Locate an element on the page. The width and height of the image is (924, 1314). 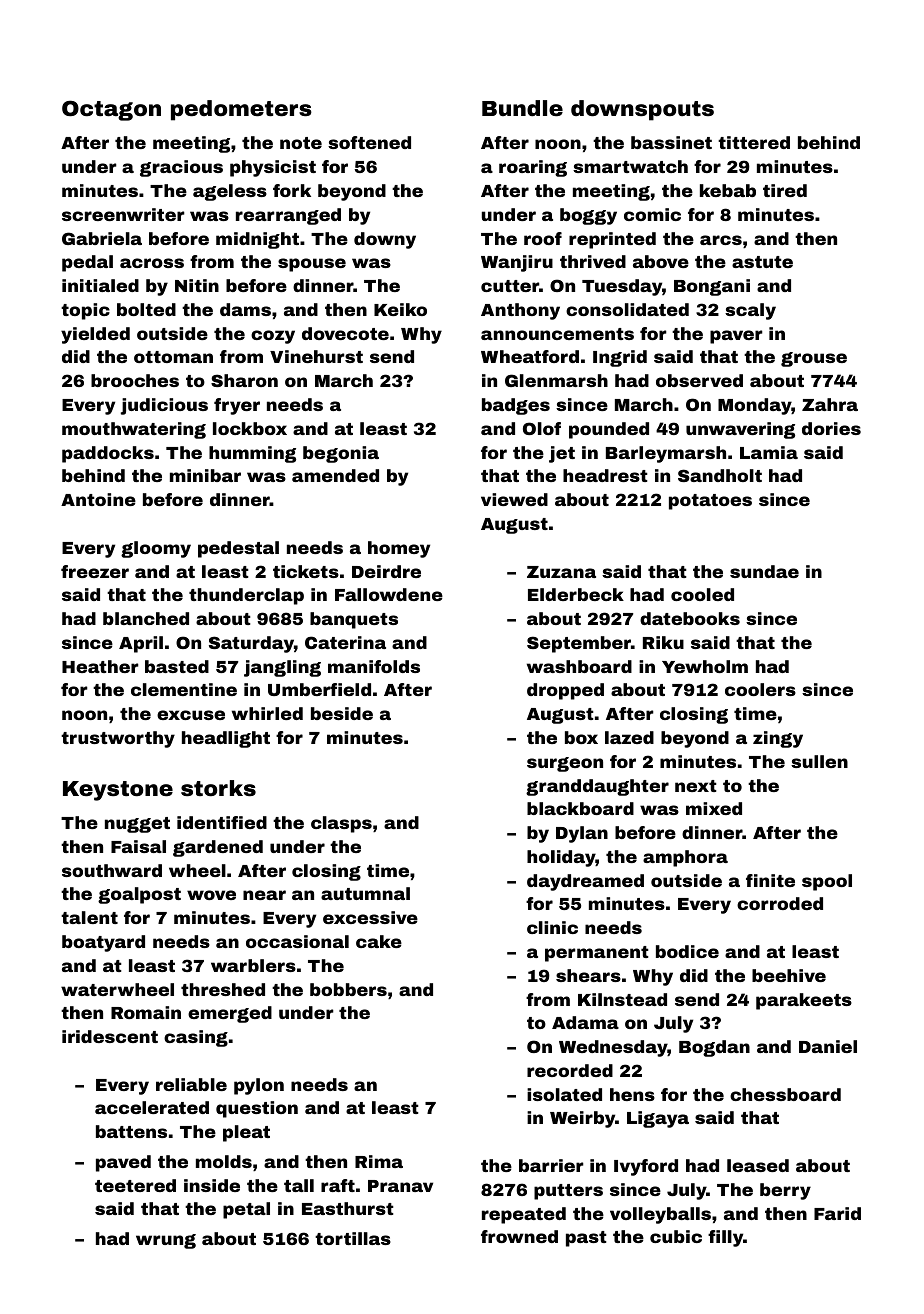
blackboard is located at coordinates (580, 808).
